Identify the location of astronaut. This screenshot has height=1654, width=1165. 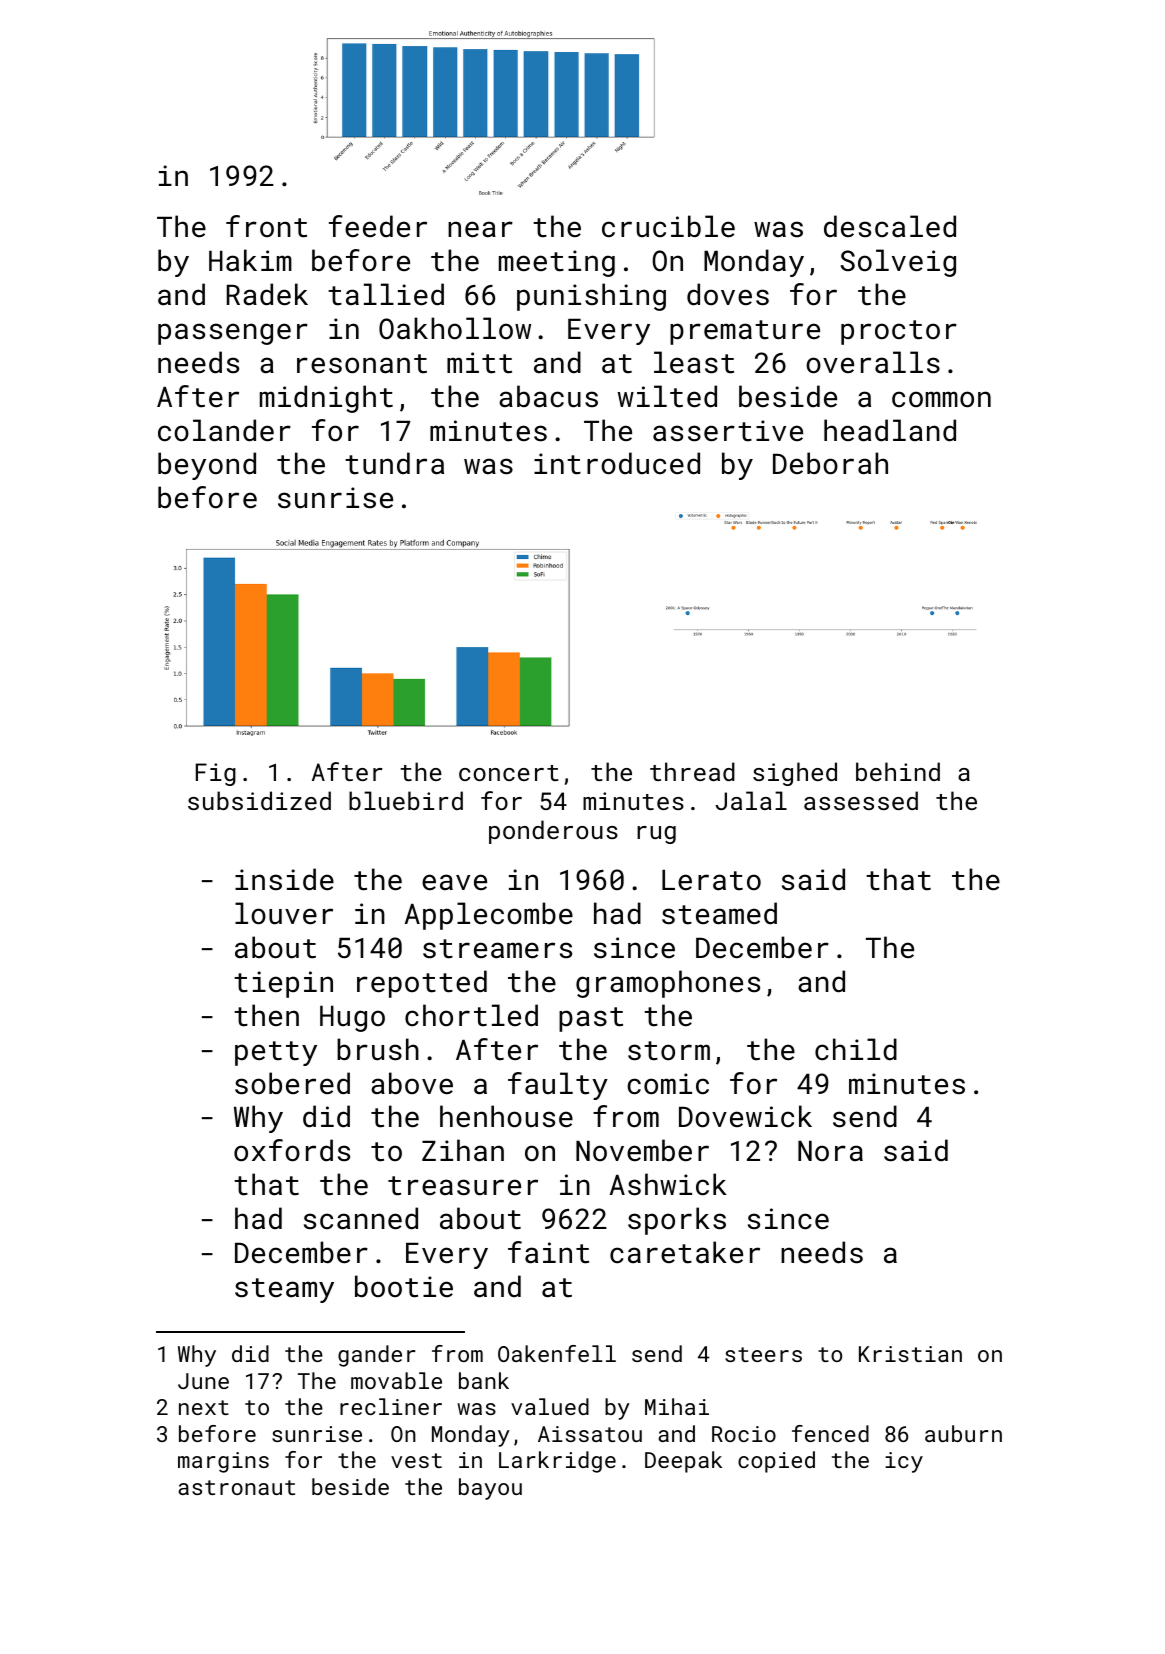
(236, 1487).
